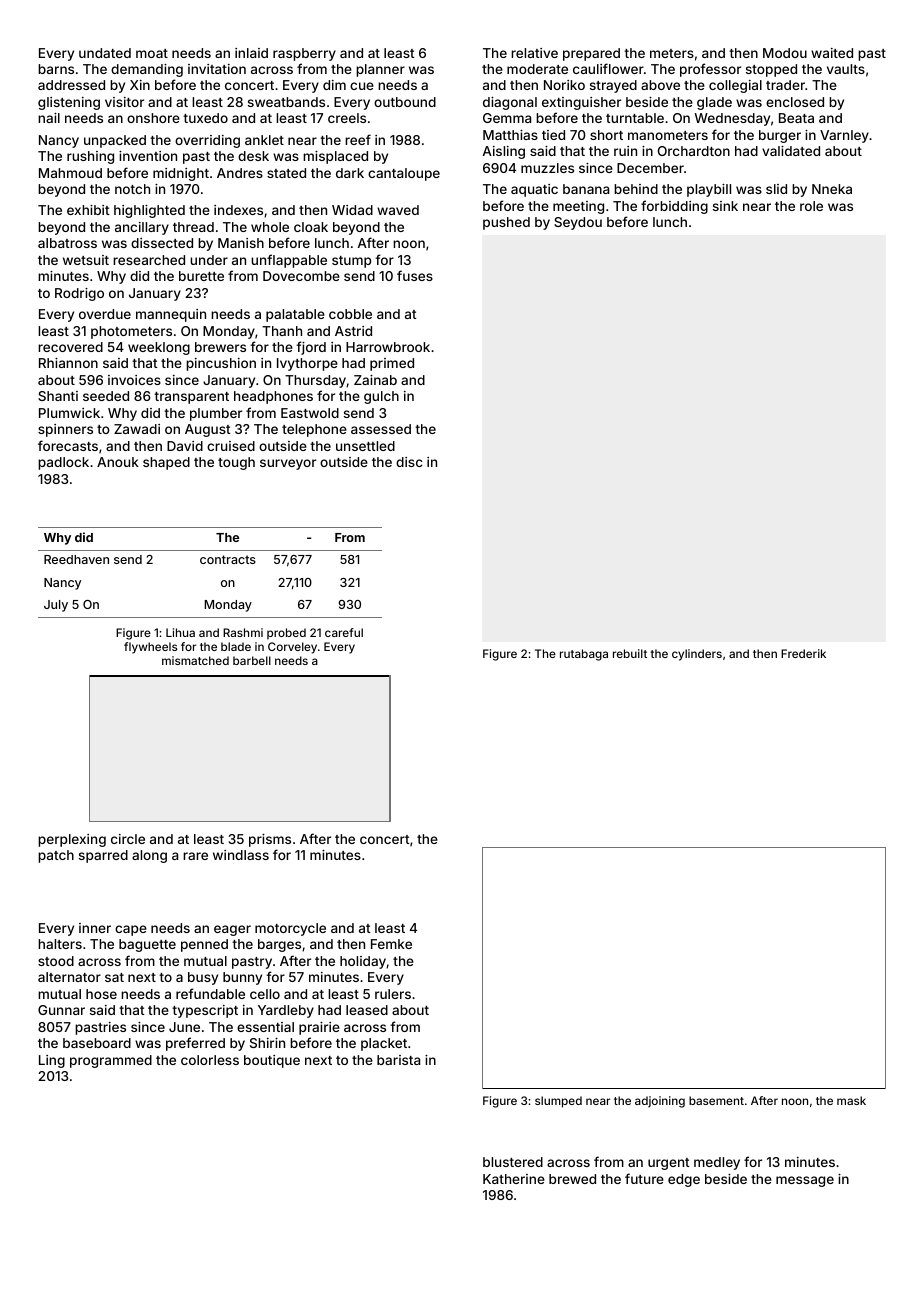 The image size is (924, 1308). What do you see at coordinates (846, 69) in the page?
I see `vaults` at bounding box center [846, 69].
